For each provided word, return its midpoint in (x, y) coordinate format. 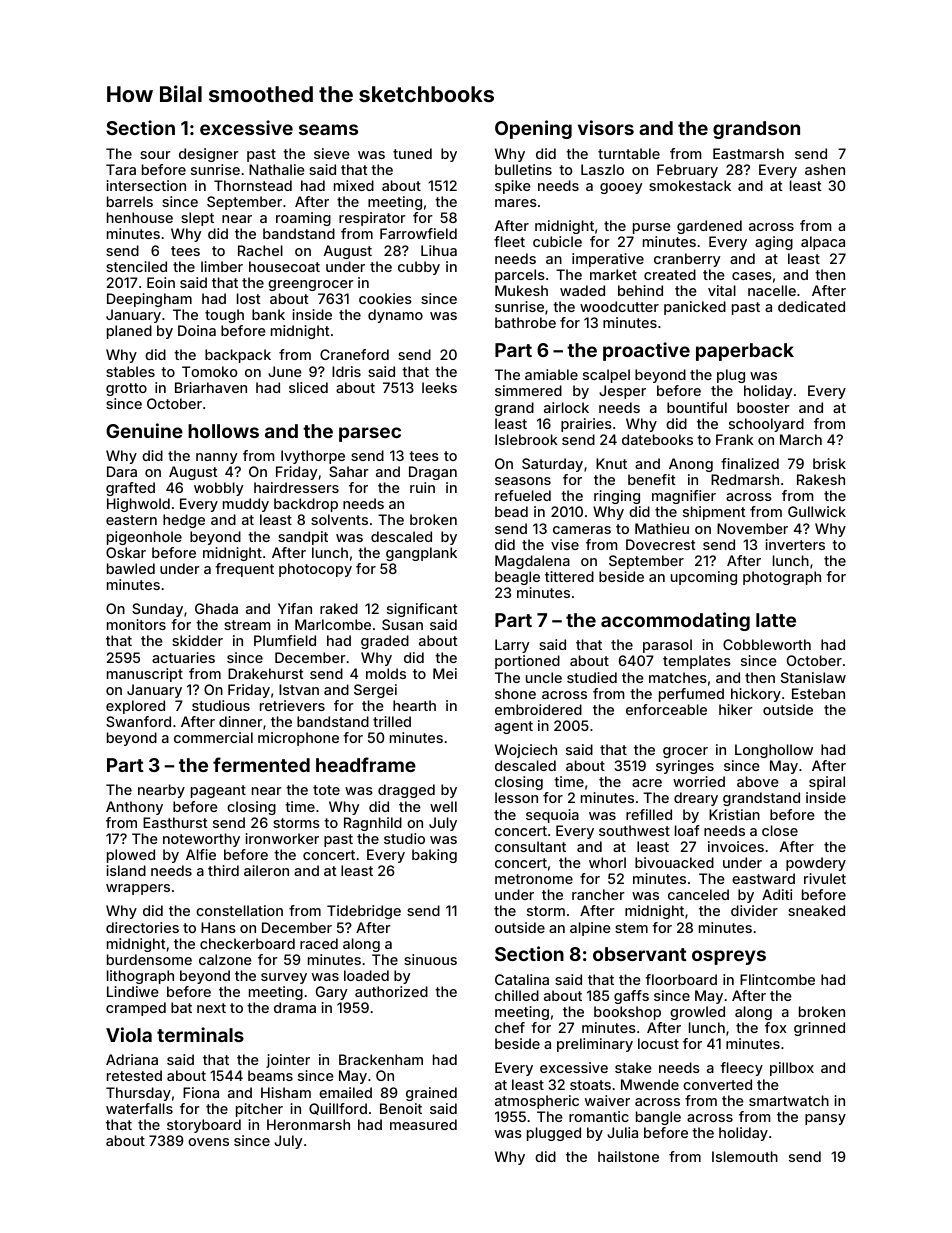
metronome (534, 879)
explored (135, 707)
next (211, 1008)
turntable (629, 153)
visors (606, 127)
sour (155, 155)
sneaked (816, 910)
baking (434, 856)
